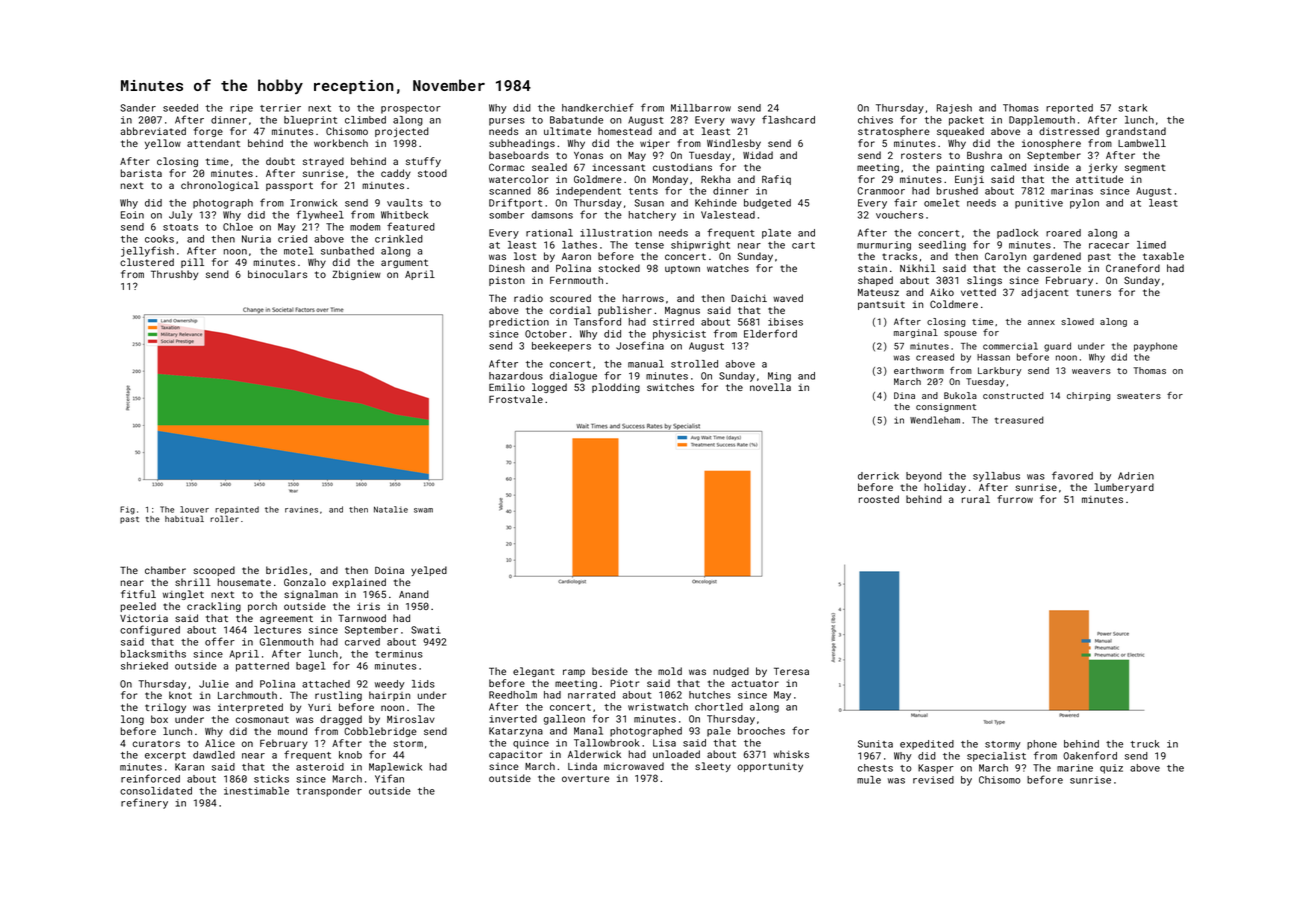 The height and width of the screenshot is (924, 1308). What do you see at coordinates (1124, 488) in the screenshot?
I see `lumberyard` at bounding box center [1124, 488].
